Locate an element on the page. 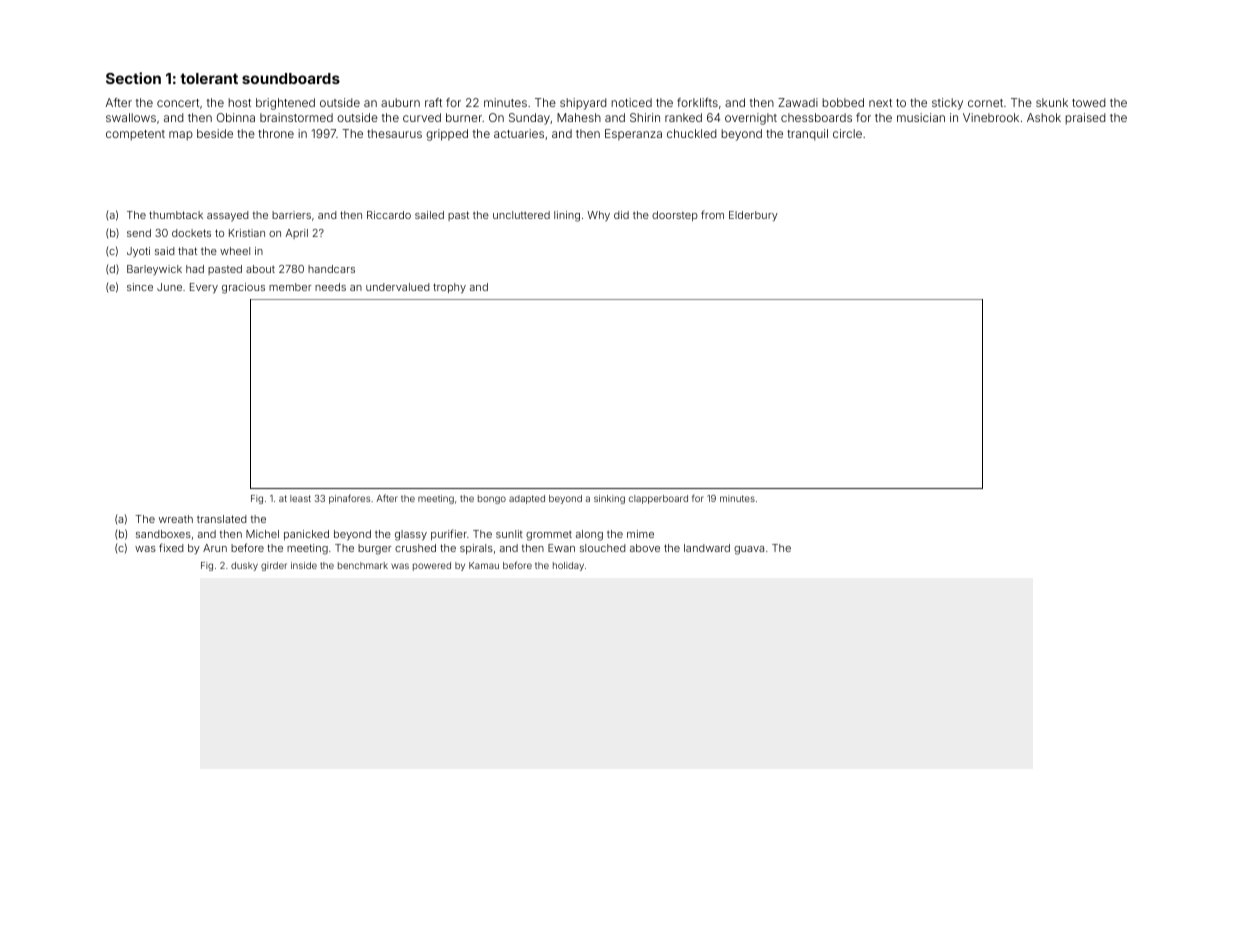 The height and width of the document is (952, 1233). thesaurus is located at coordinates (394, 133).
